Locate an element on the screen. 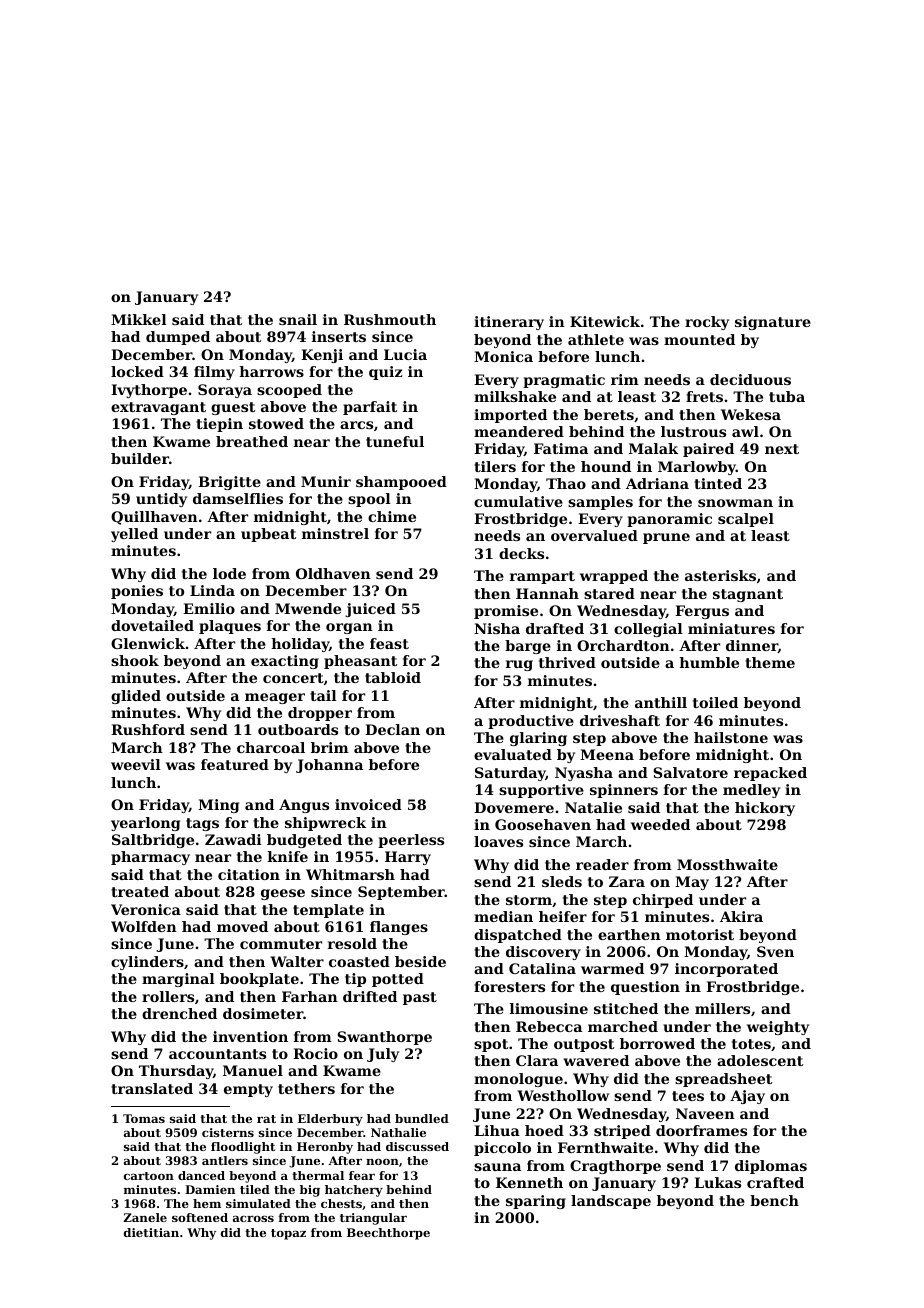 This screenshot has height=1308, width=924. topaz is located at coordinates (288, 1234).
